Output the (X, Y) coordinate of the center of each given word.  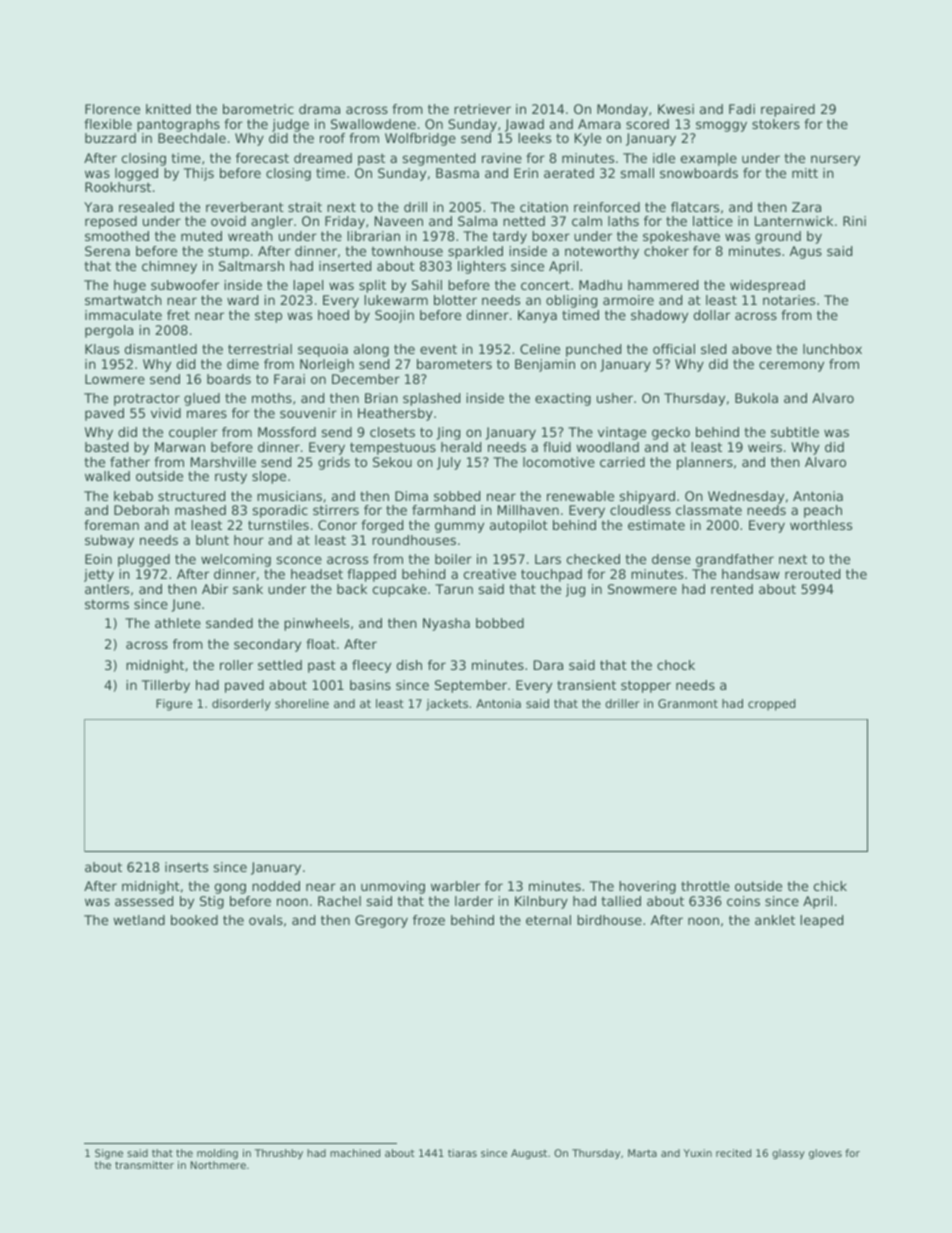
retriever (482, 109)
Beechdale (192, 138)
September (471, 686)
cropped (771, 705)
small (637, 173)
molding (217, 1154)
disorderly (241, 705)
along (371, 350)
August (529, 1154)
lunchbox (832, 349)
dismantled (161, 349)
